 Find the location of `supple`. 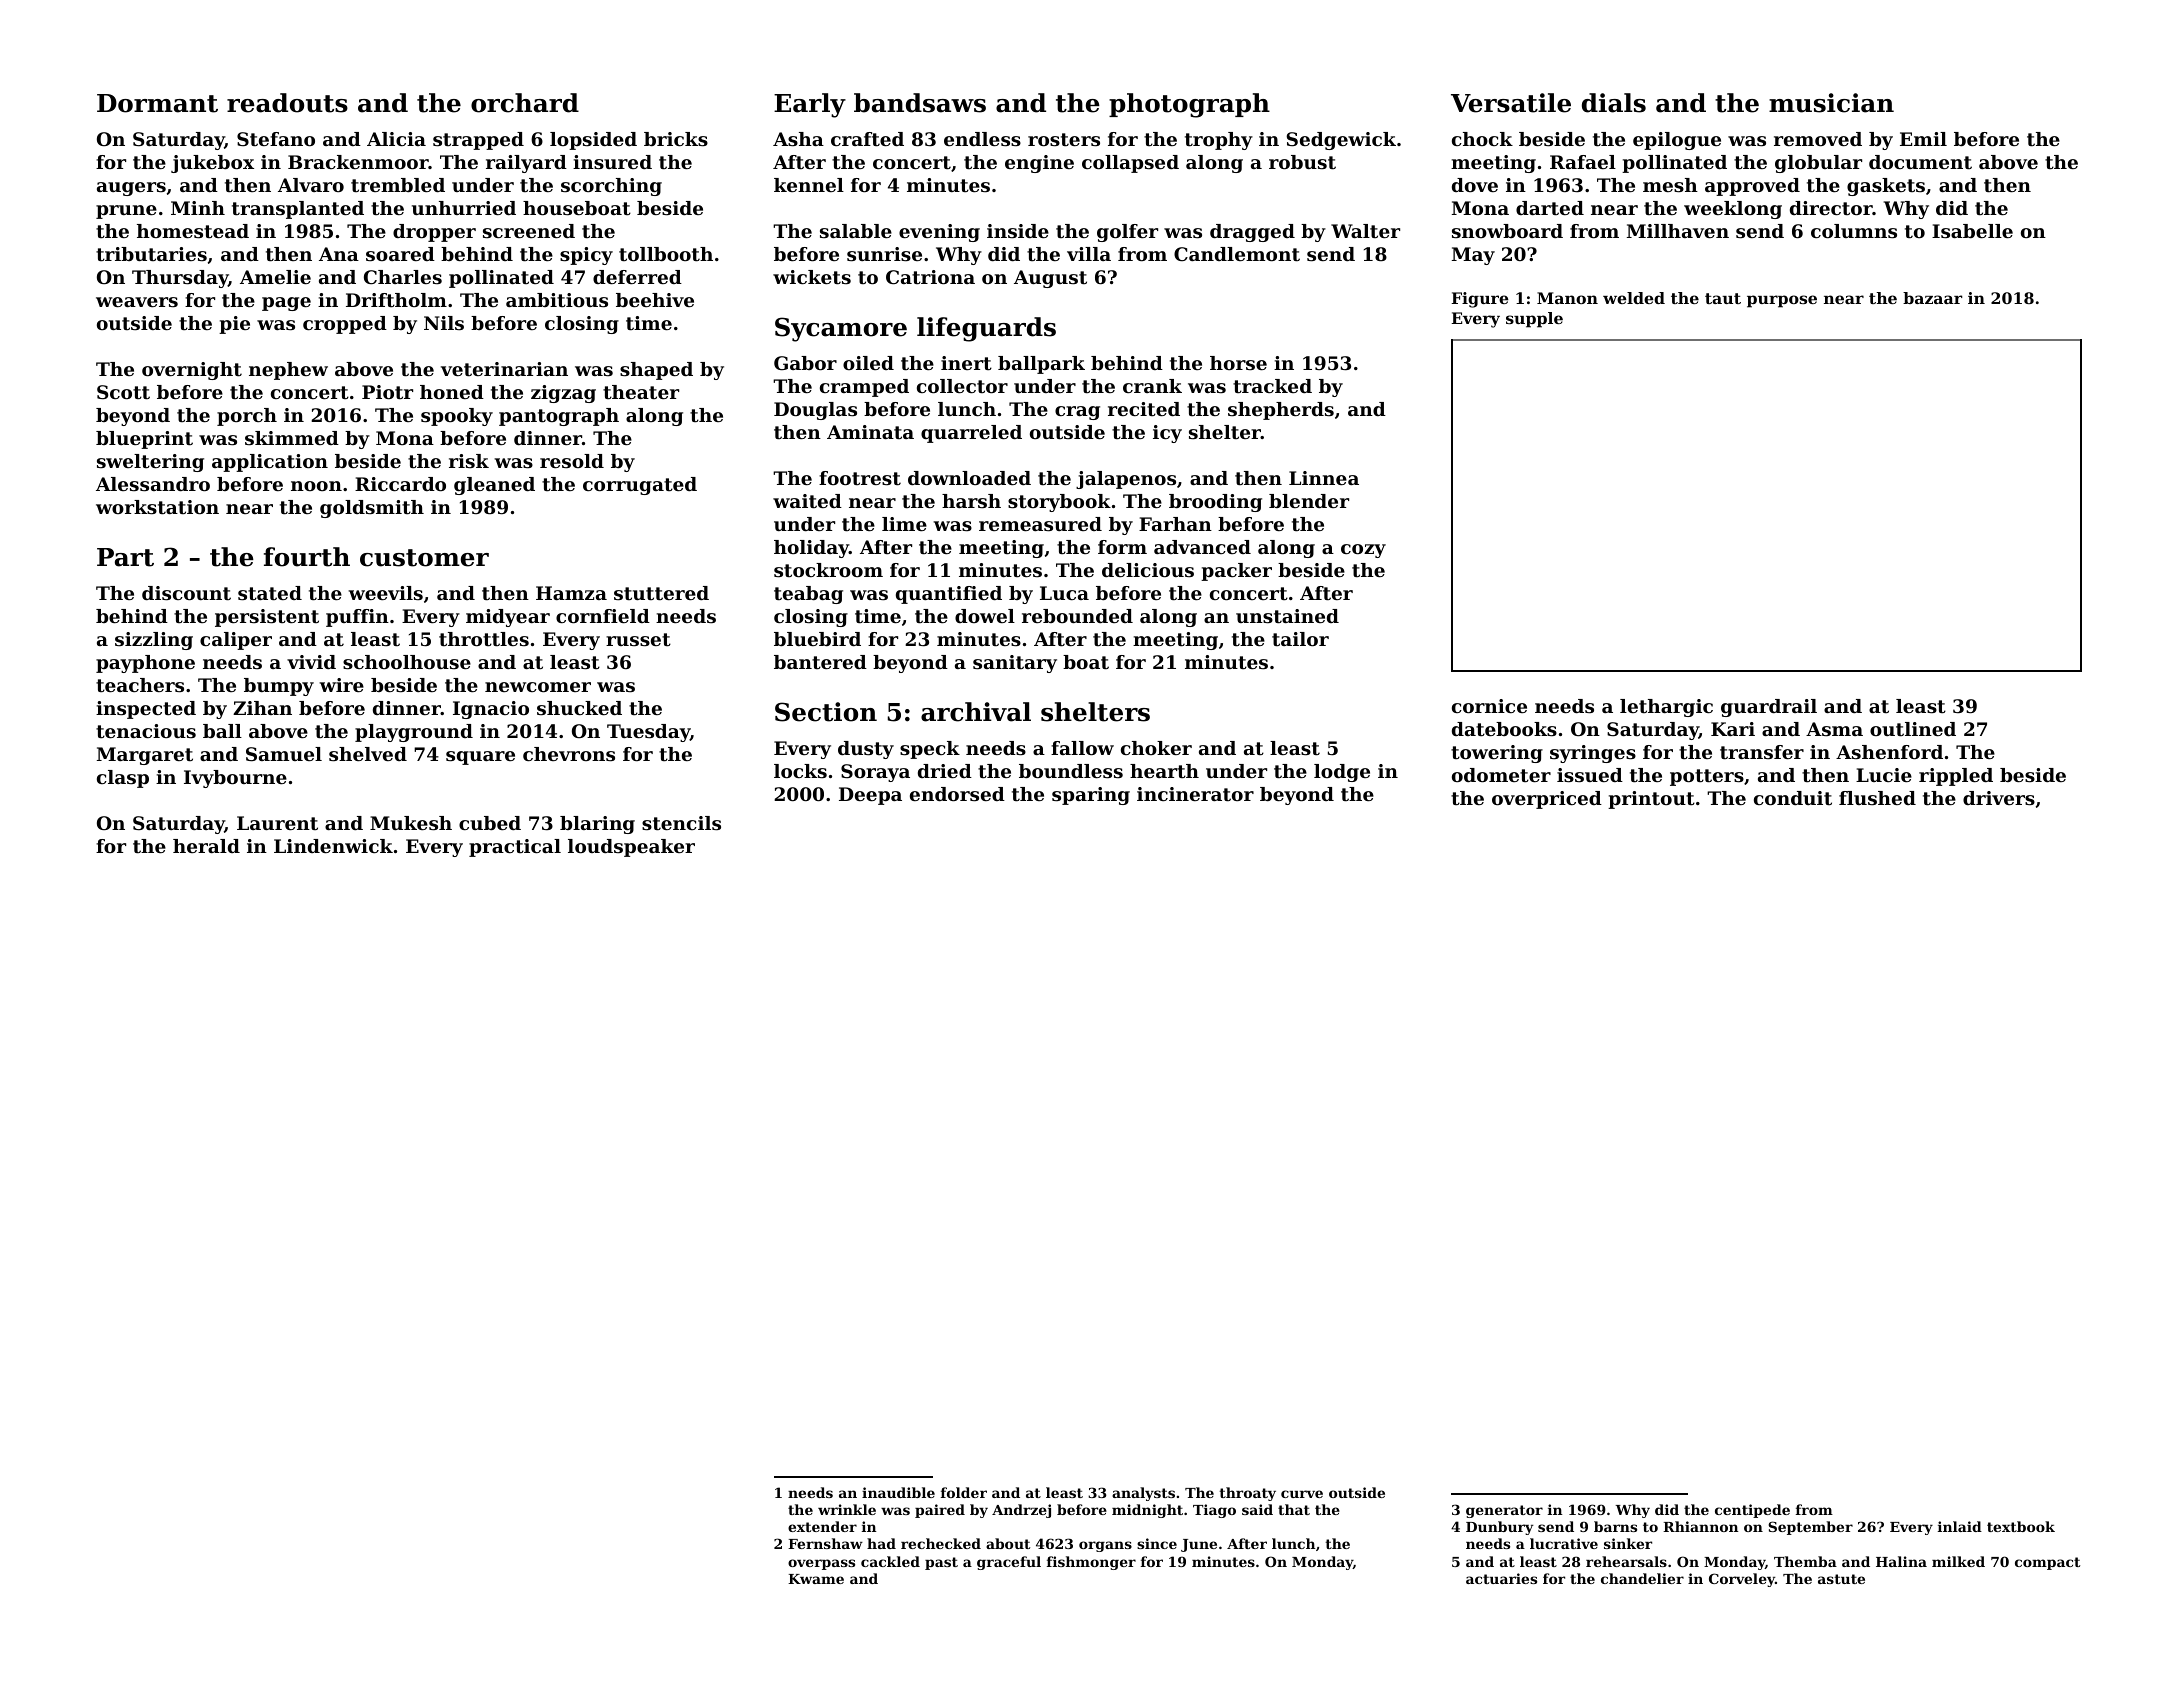

supple is located at coordinates (1534, 320).
